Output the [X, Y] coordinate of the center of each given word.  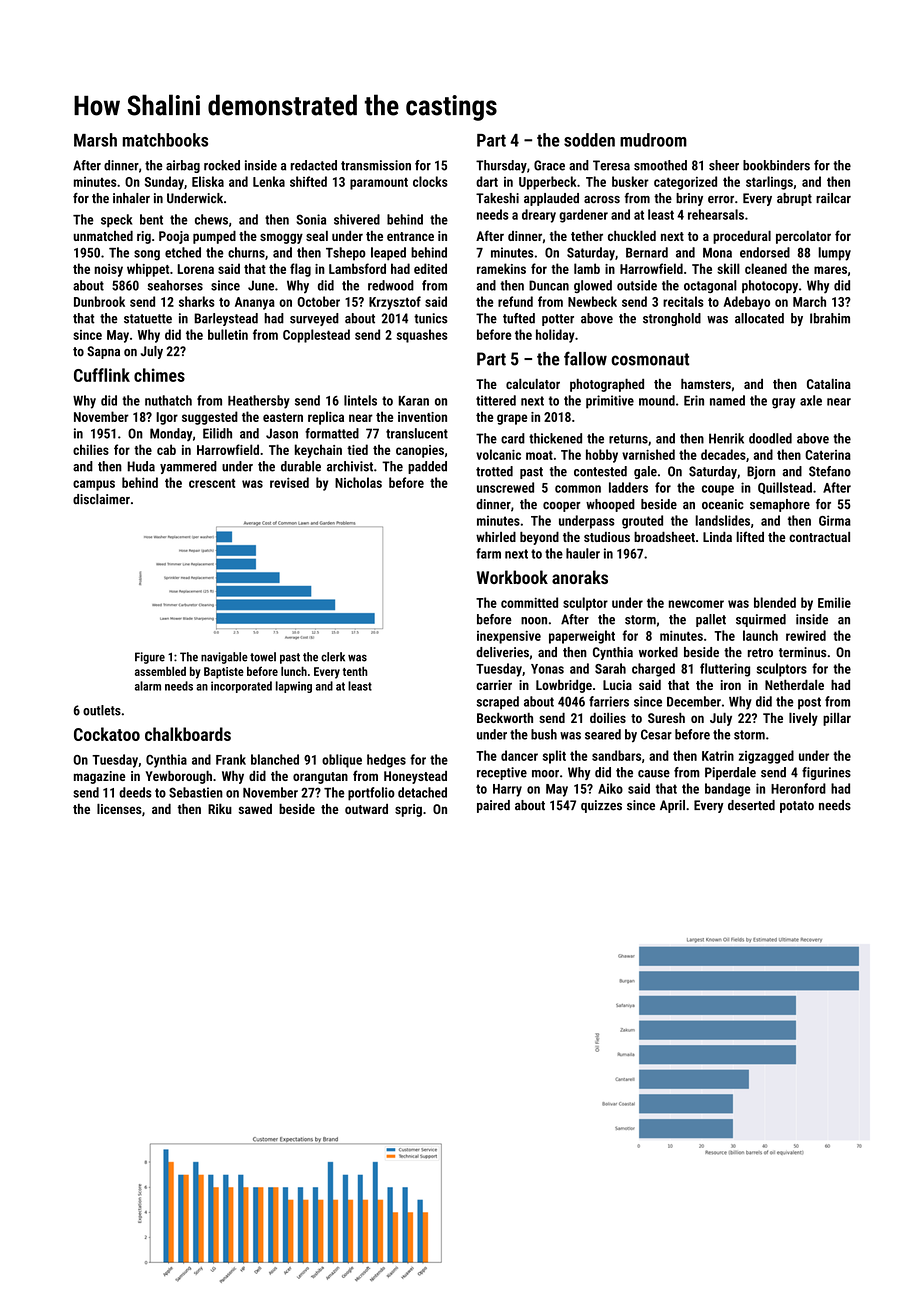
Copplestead [316, 336]
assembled [160, 671]
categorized [685, 183]
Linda [717, 537]
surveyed [314, 319]
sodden [589, 140]
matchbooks [165, 140]
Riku [220, 808]
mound [657, 400]
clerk [333, 657]
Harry [507, 790]
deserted [751, 805]
